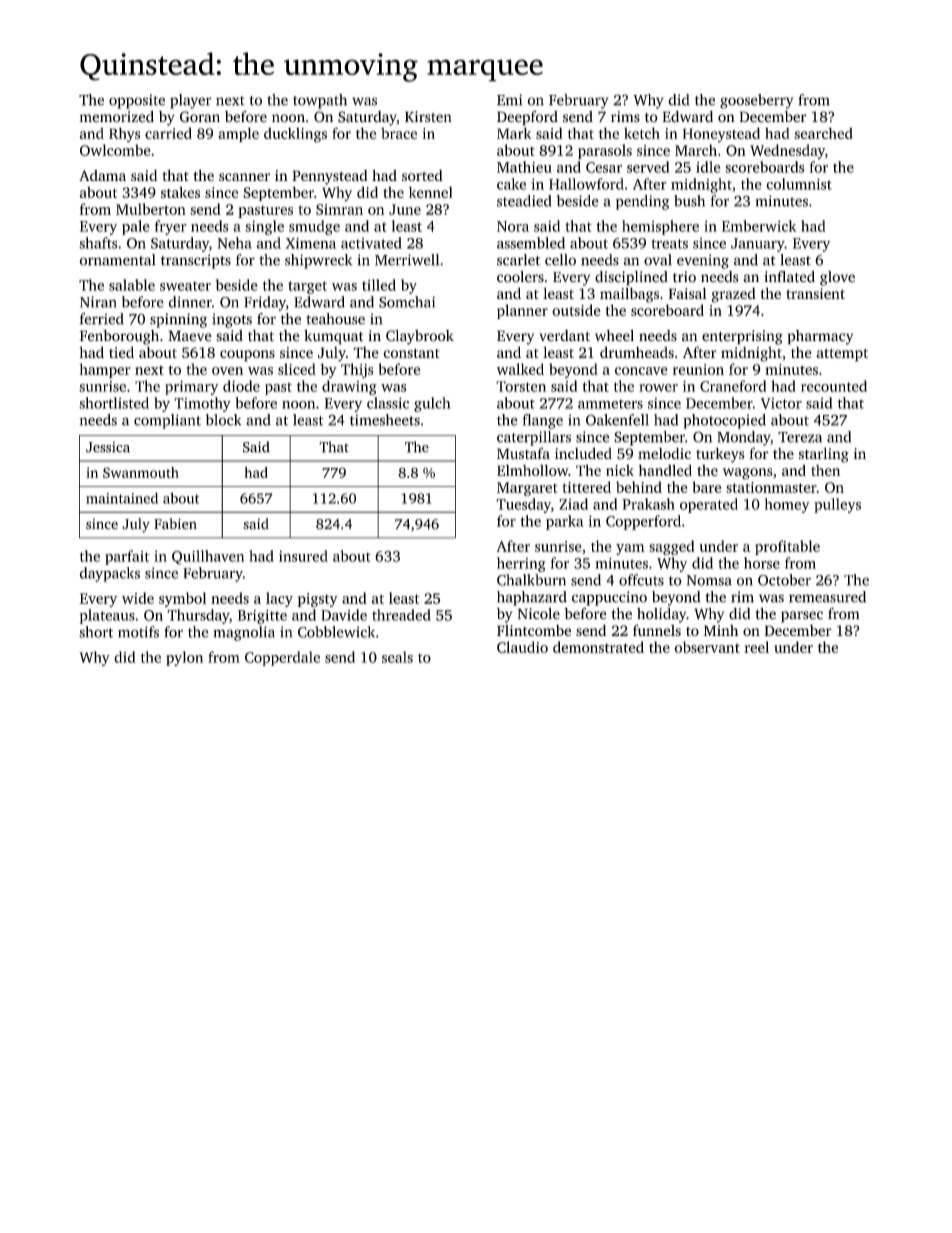 The width and height of the page is (952, 1233). Describe the element at coordinates (513, 226) in the page. I see `Nora` at that location.
